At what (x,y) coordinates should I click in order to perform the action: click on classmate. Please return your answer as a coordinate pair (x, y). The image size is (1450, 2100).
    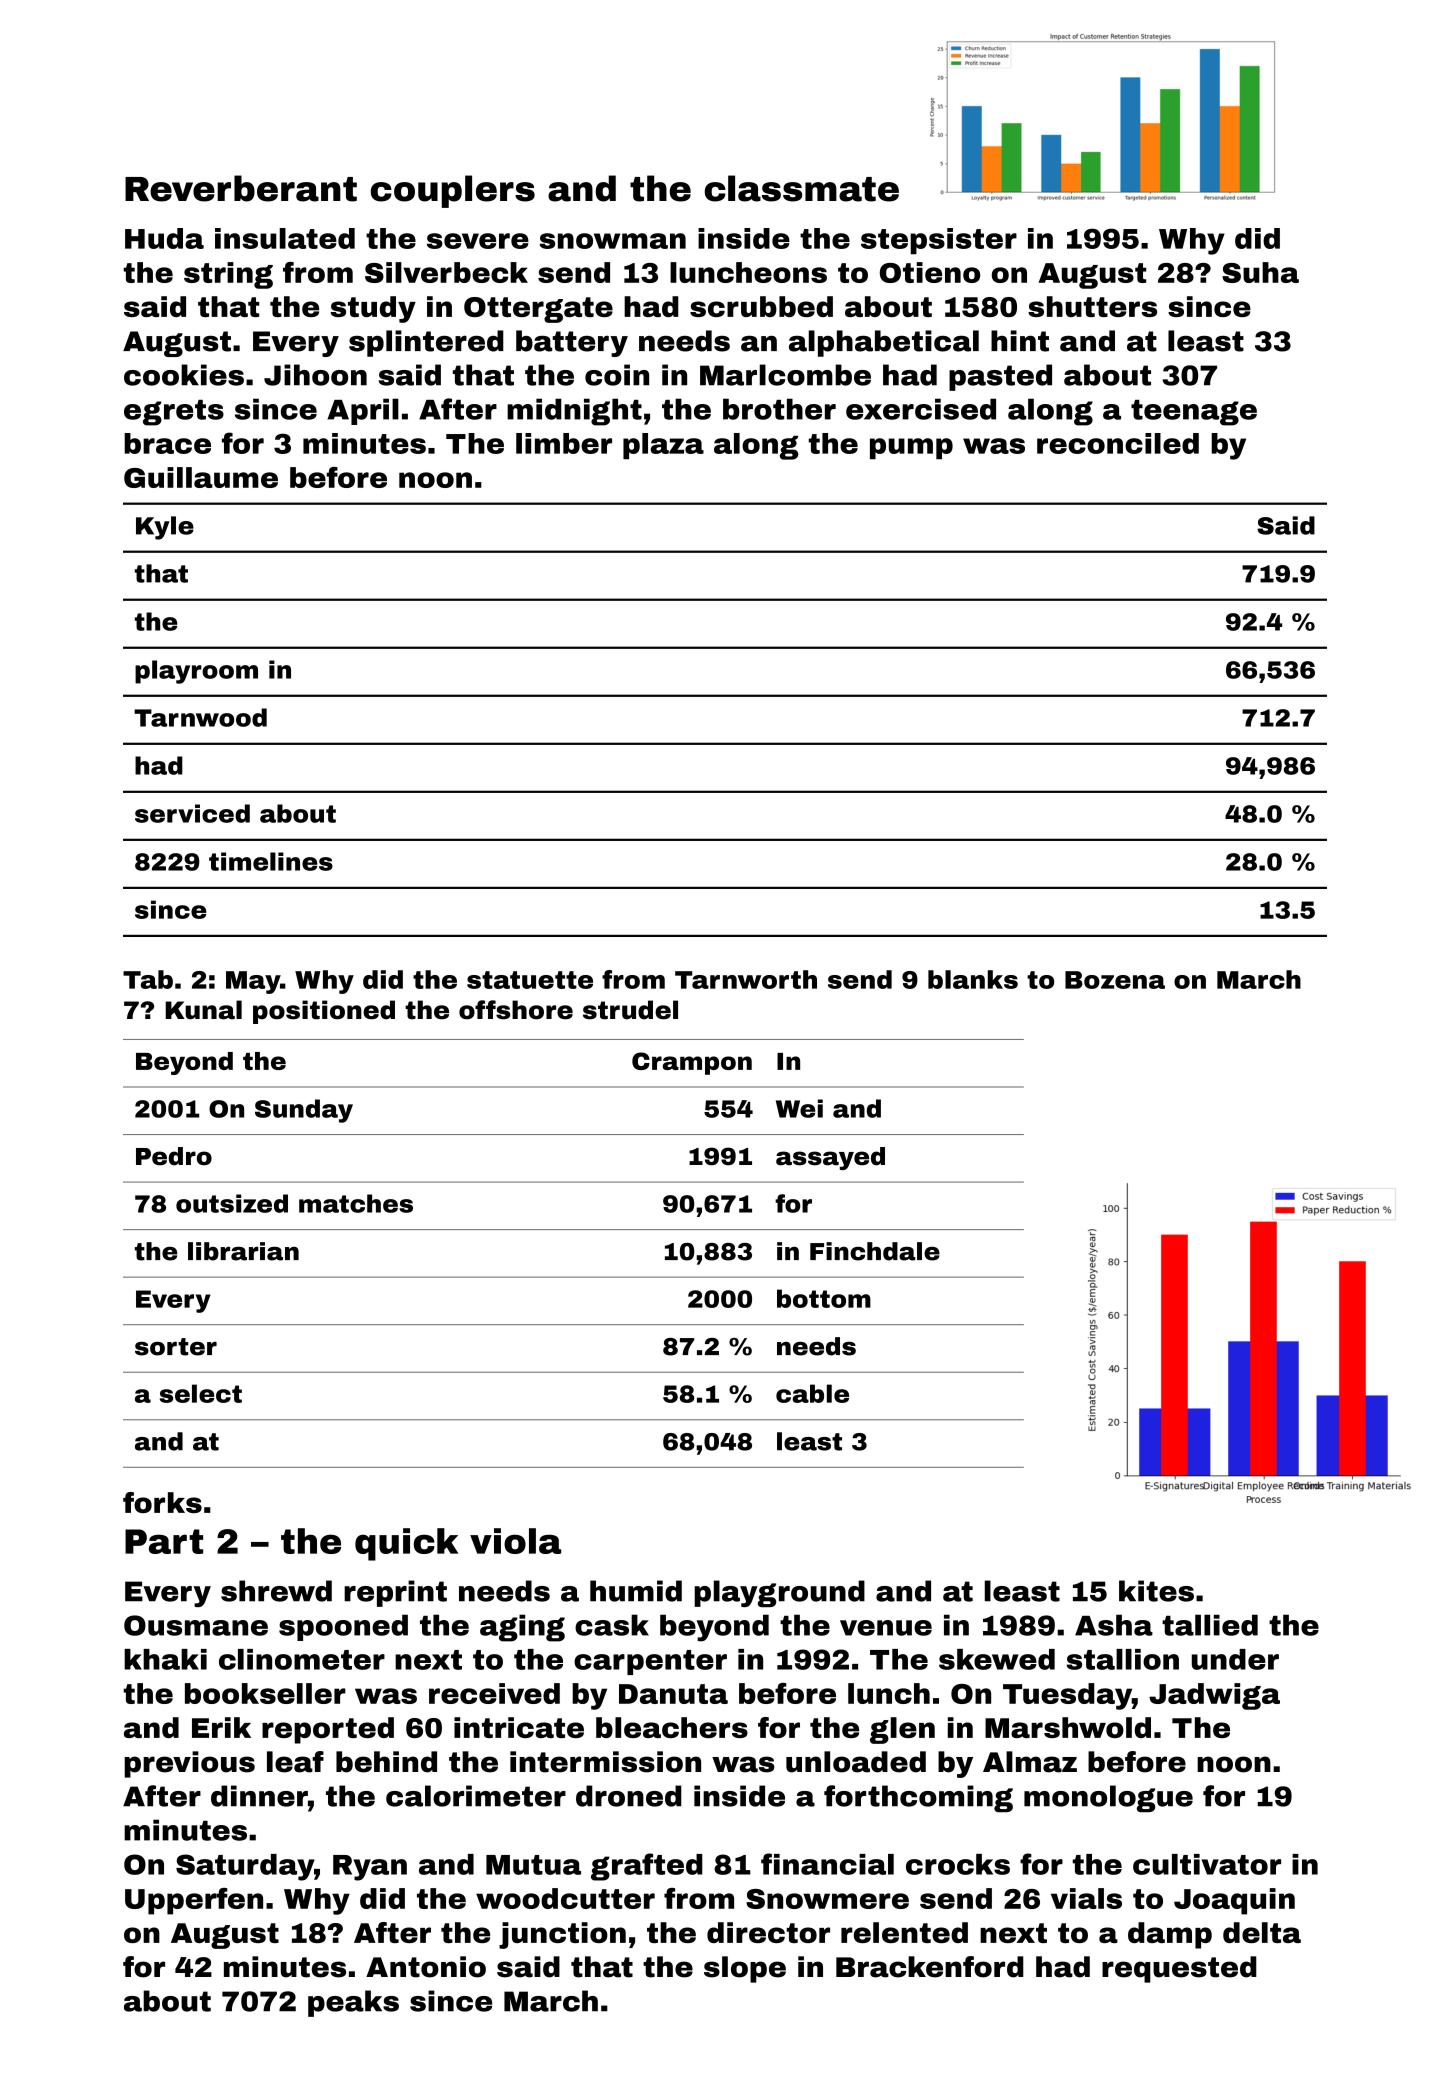
    Looking at the image, I should click on (802, 188).
